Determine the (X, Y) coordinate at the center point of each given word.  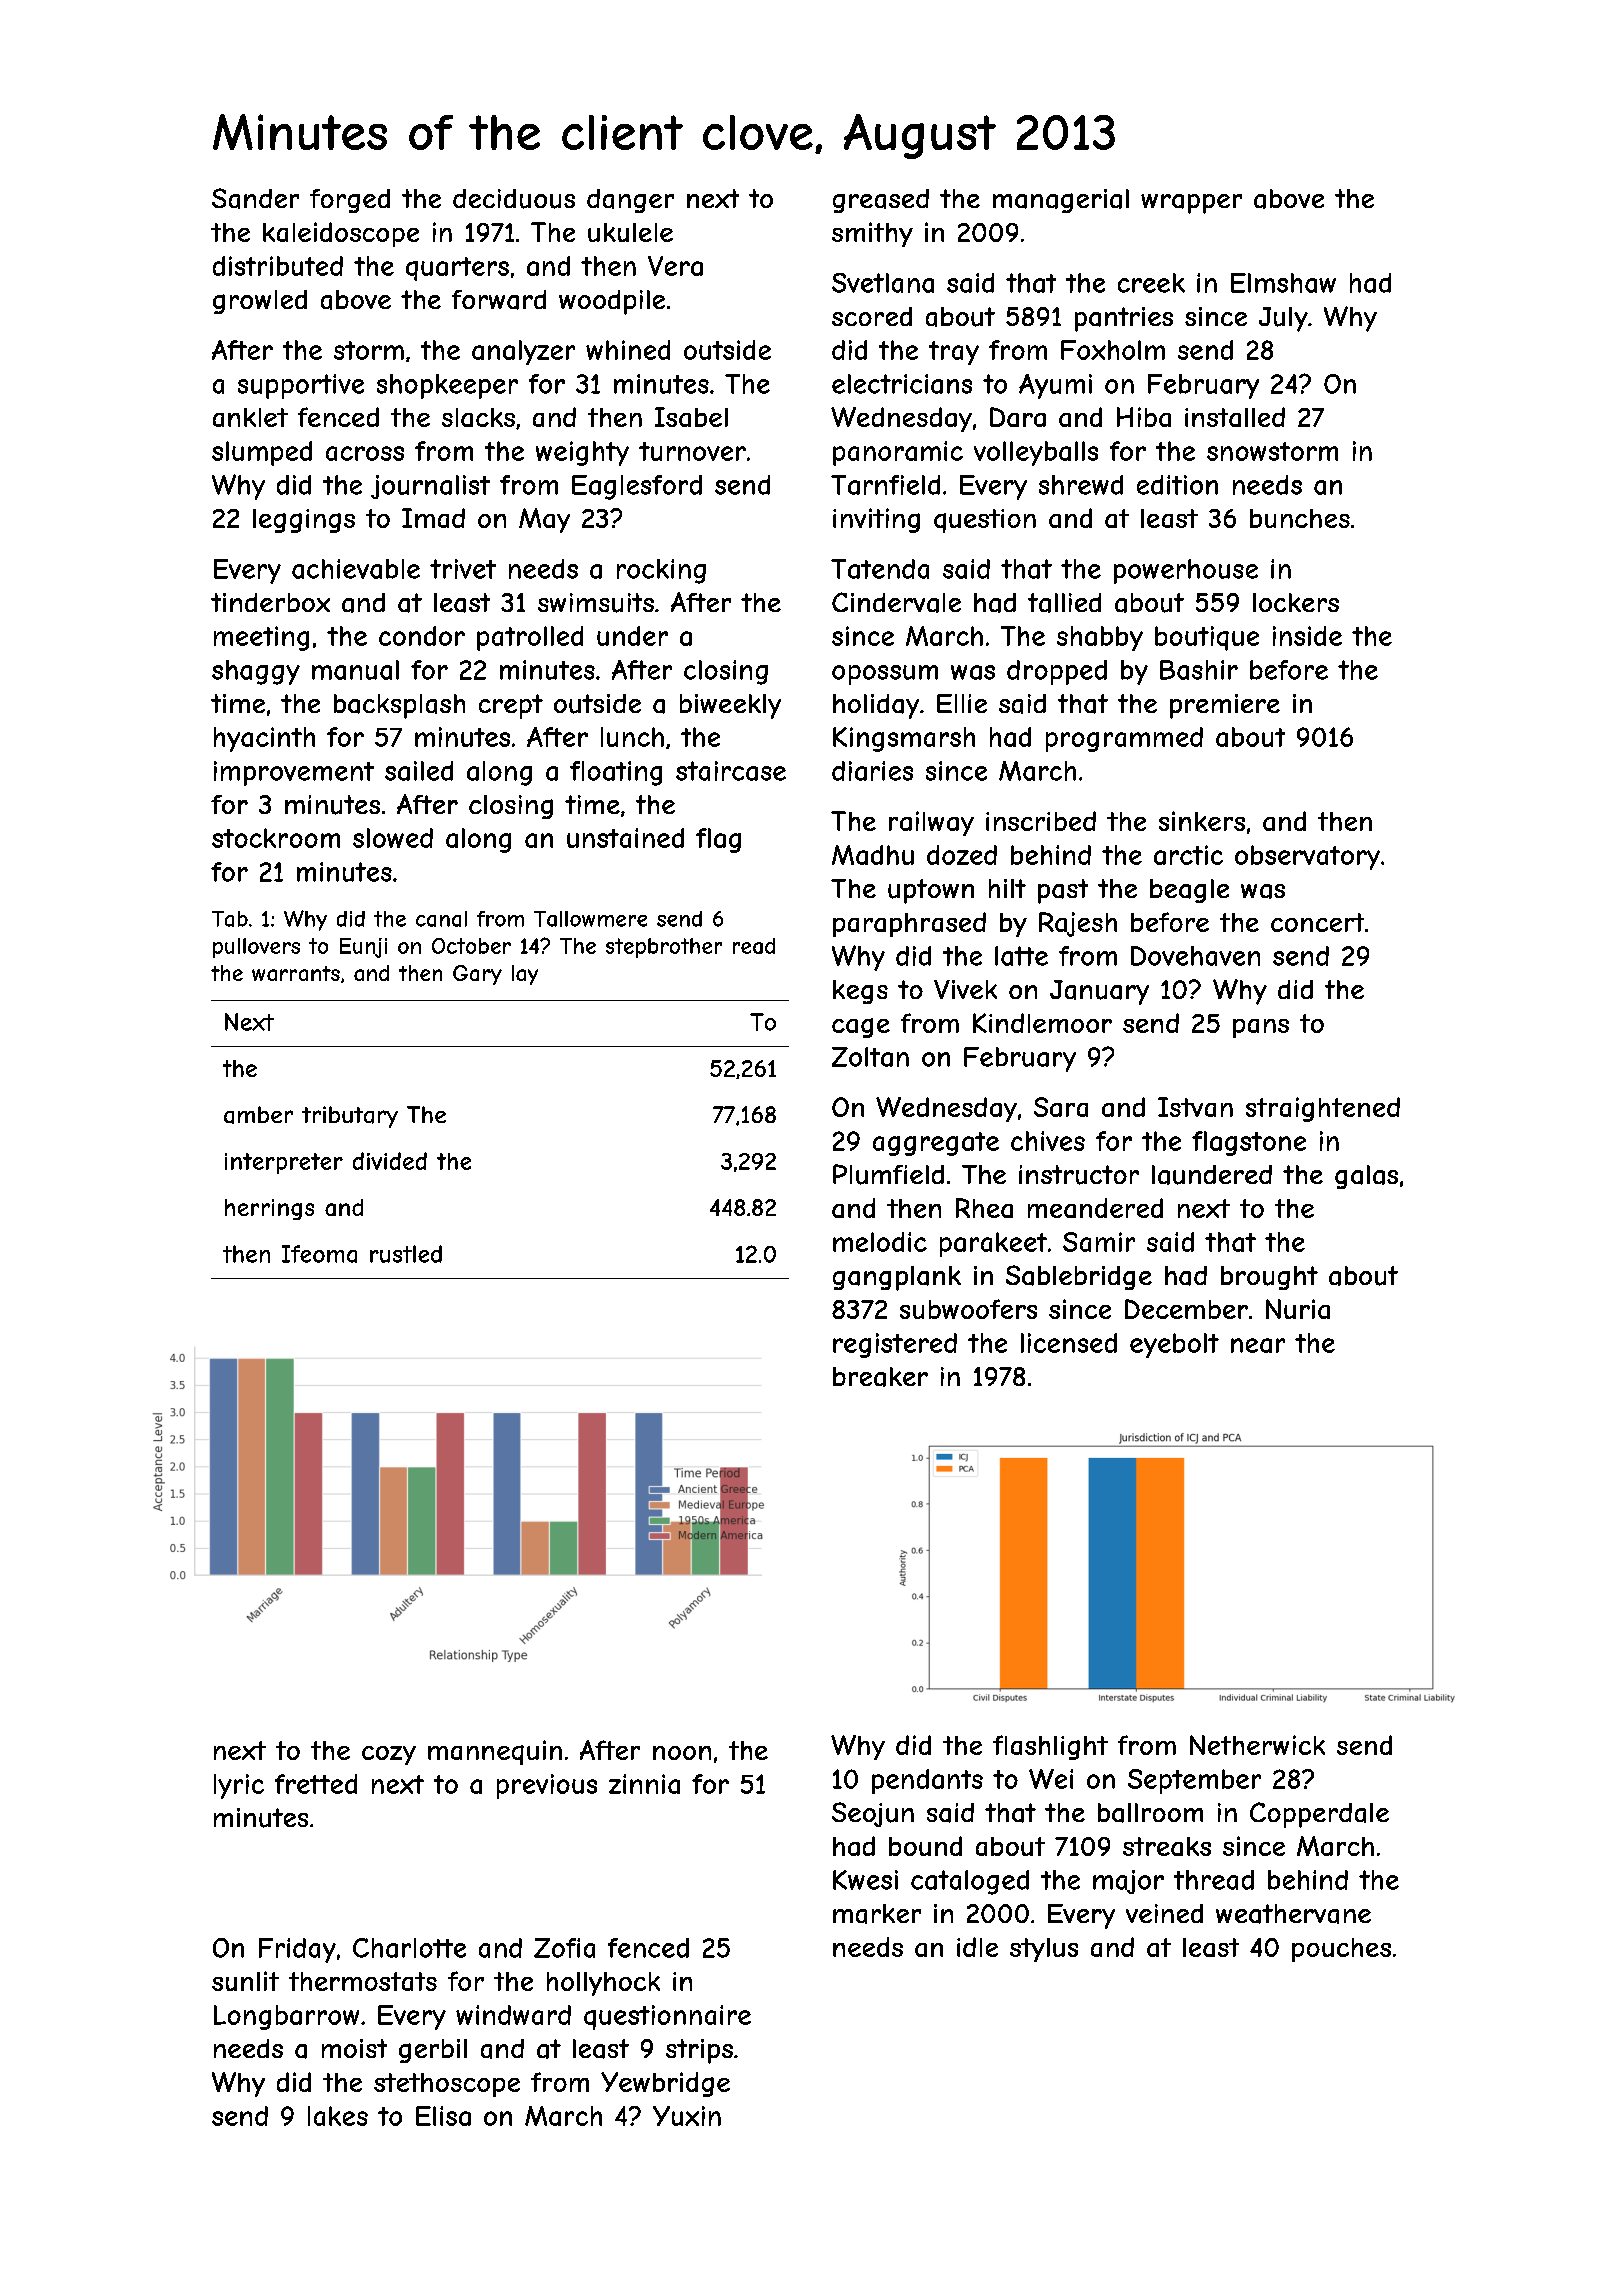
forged (350, 201)
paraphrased (909, 924)
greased (881, 201)
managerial (1061, 201)
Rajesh (1078, 924)
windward (513, 2015)
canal (441, 919)
